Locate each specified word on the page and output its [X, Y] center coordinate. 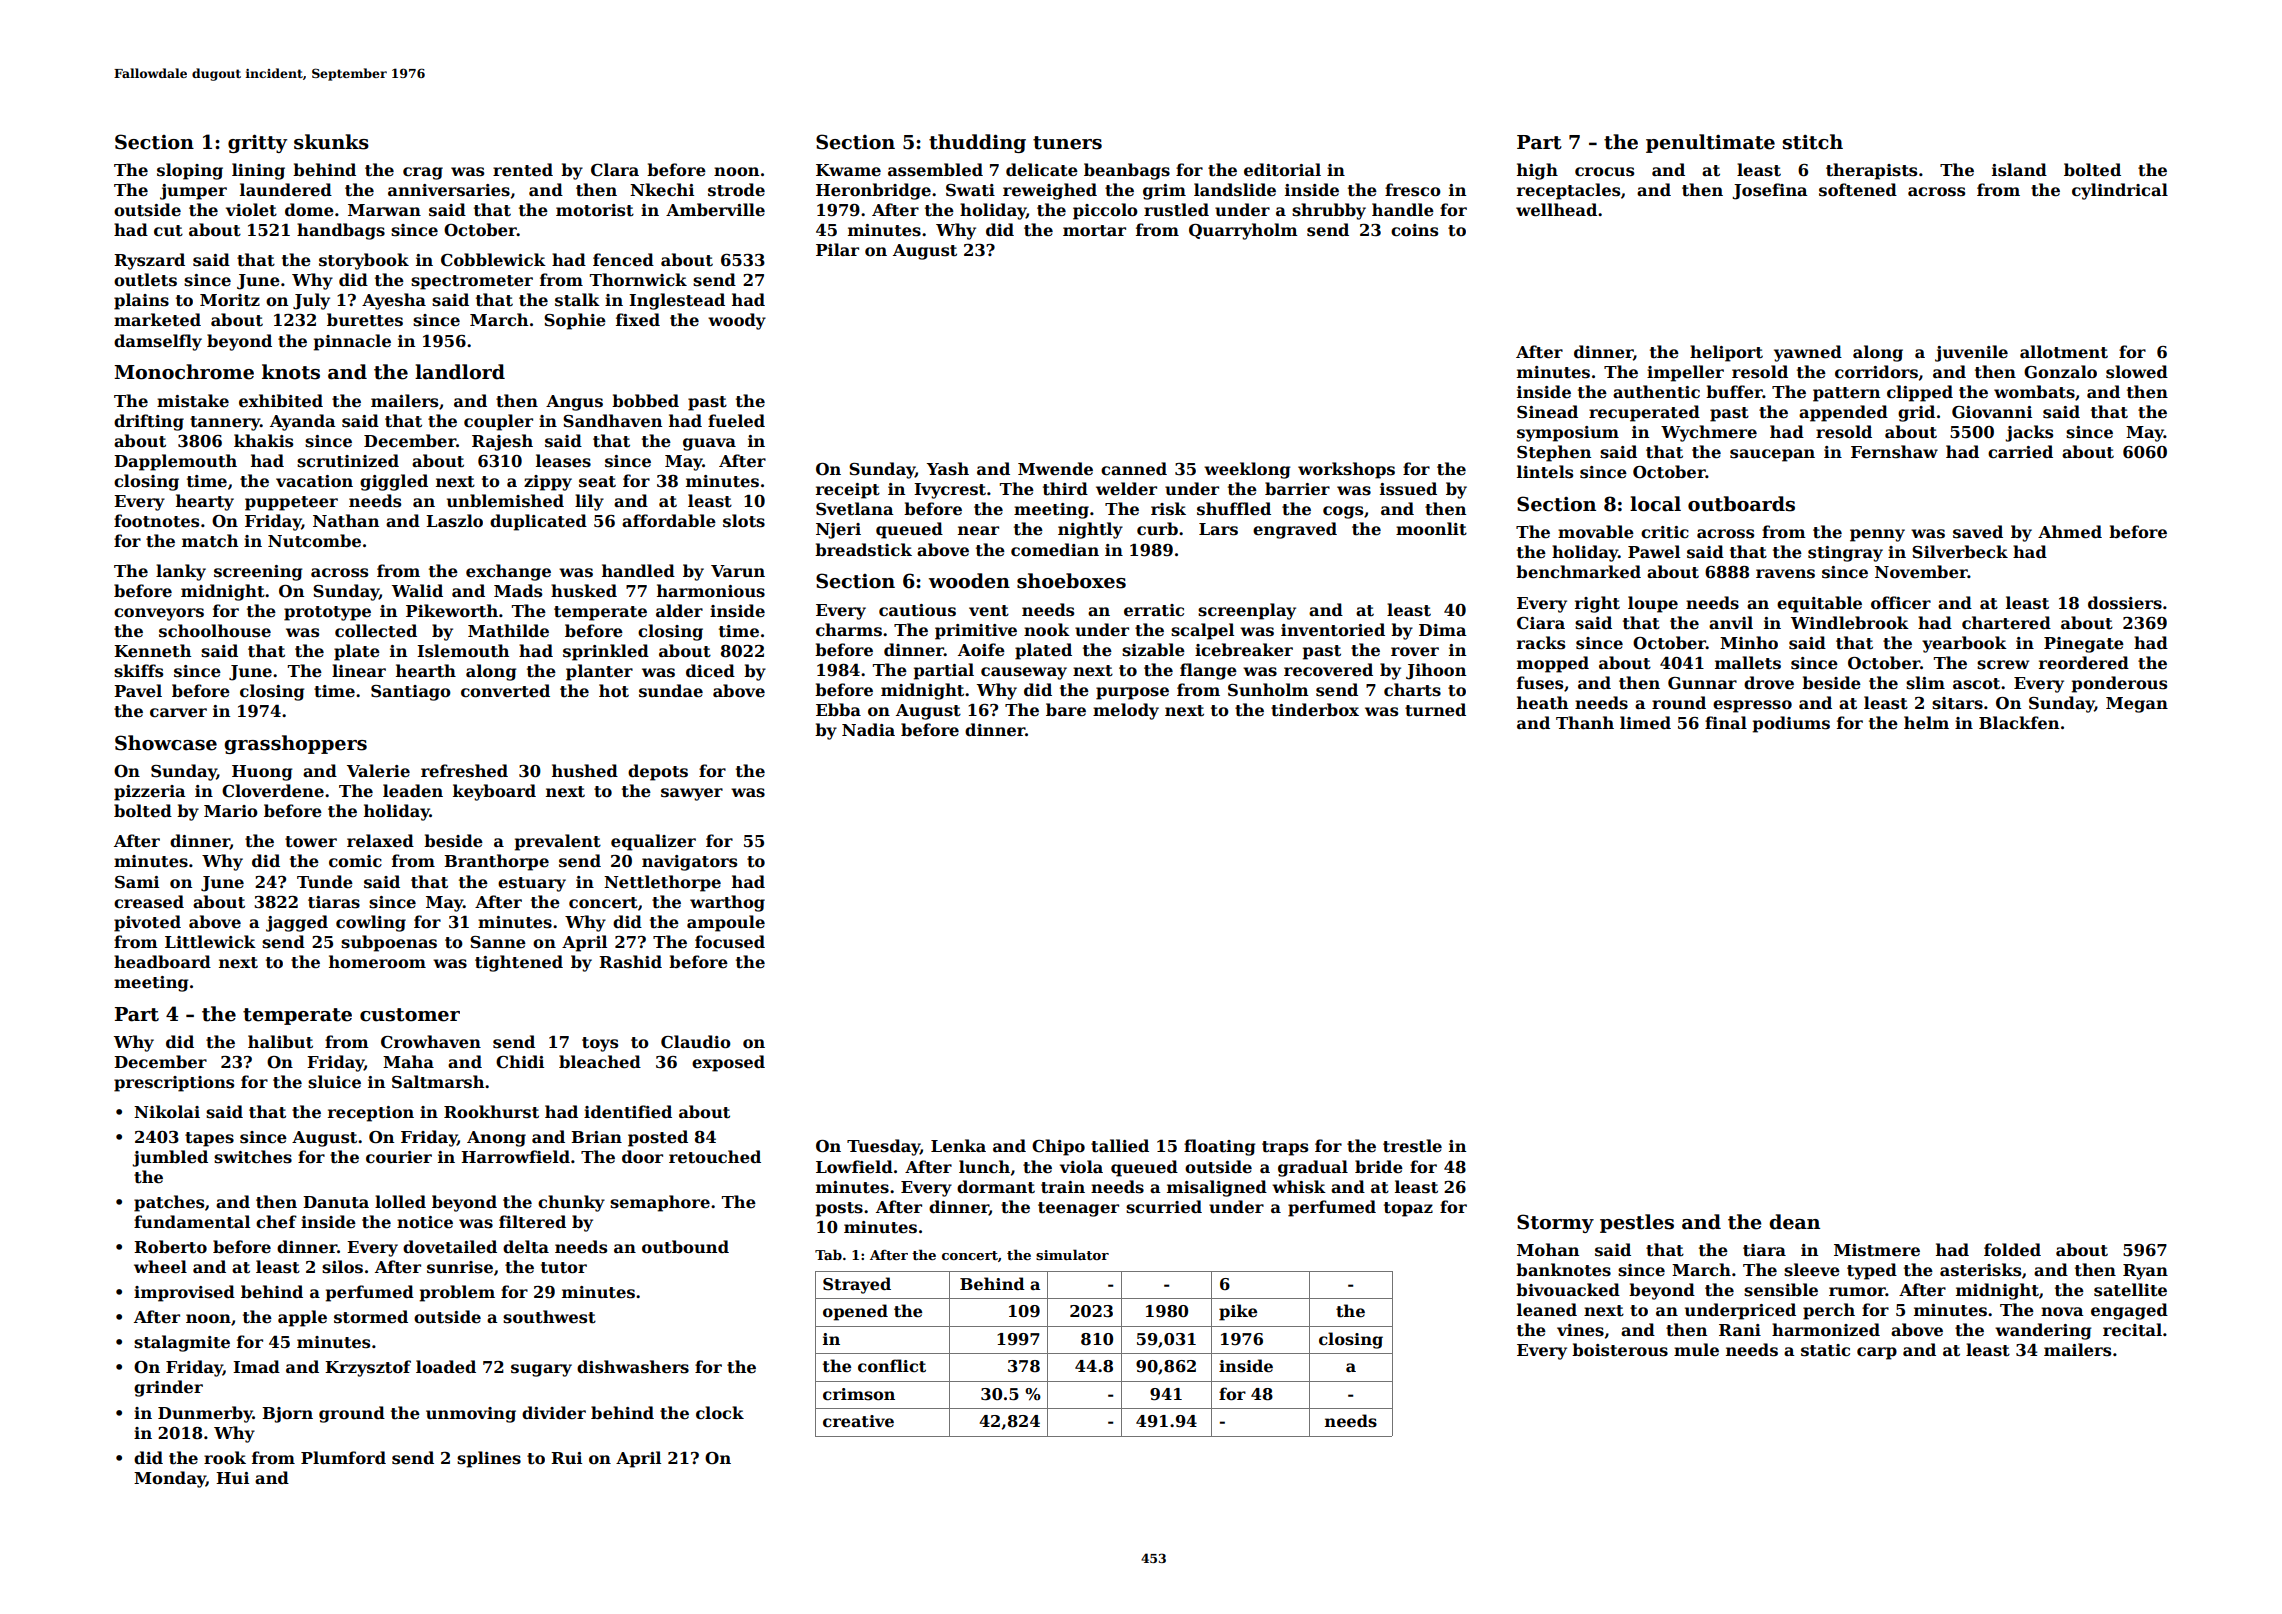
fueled [736, 421]
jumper [193, 192]
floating [1219, 1147]
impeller [1685, 373]
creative [858, 1421]
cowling [371, 923]
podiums [1791, 724]
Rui [566, 1458]
